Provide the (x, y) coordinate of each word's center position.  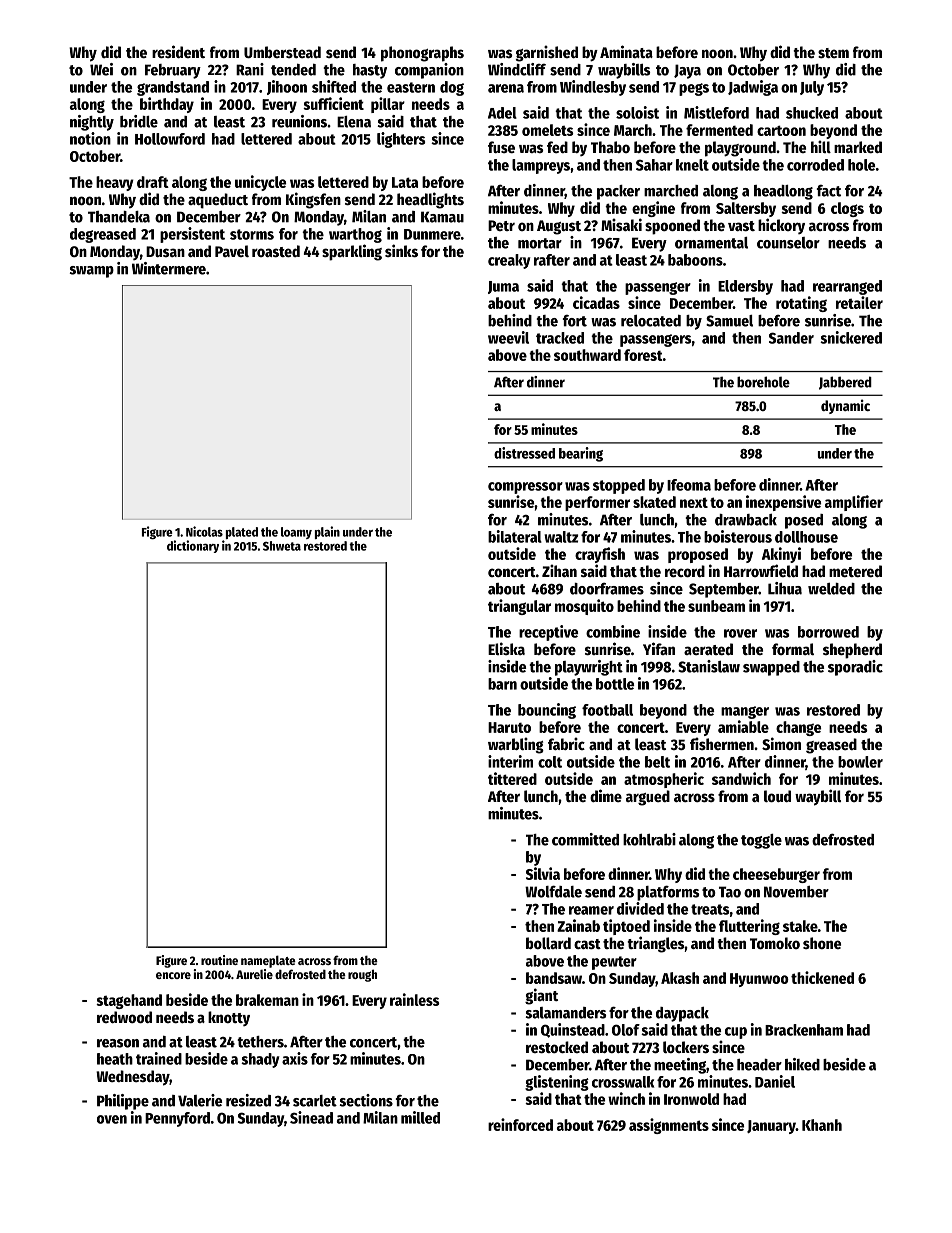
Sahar (654, 165)
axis (295, 1058)
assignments (669, 1126)
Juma (503, 287)
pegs (694, 89)
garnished (547, 53)
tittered (512, 778)
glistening (557, 1083)
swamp (92, 272)
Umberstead (282, 52)
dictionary (193, 546)
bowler (860, 762)
